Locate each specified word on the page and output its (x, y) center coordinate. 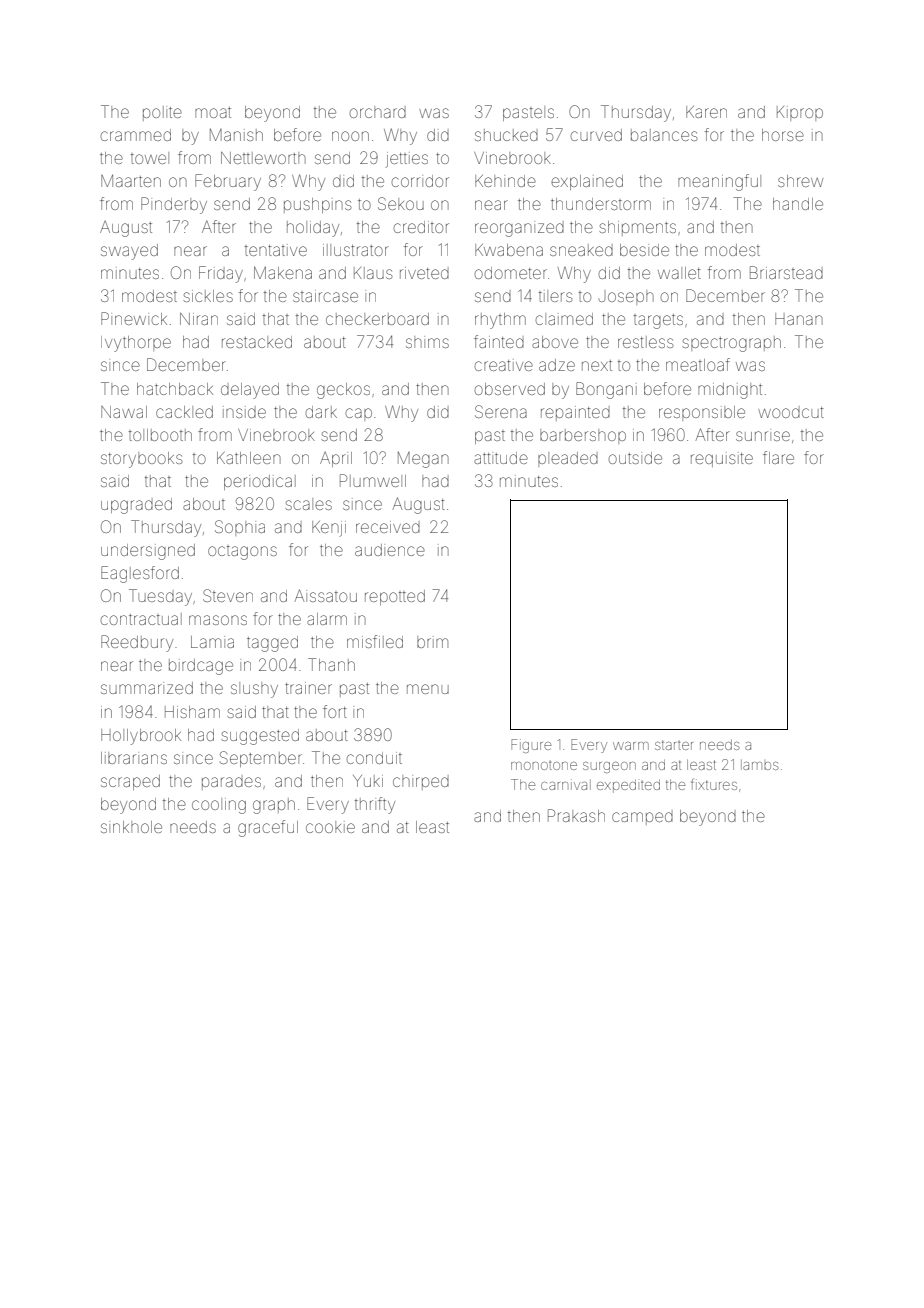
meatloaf (698, 364)
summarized (147, 688)
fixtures (714, 784)
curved (596, 135)
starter (674, 745)
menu (428, 689)
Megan (423, 460)
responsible (702, 413)
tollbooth (160, 435)
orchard (378, 112)
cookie (330, 827)
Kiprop (800, 113)
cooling (219, 806)
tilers (555, 296)
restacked (257, 342)
